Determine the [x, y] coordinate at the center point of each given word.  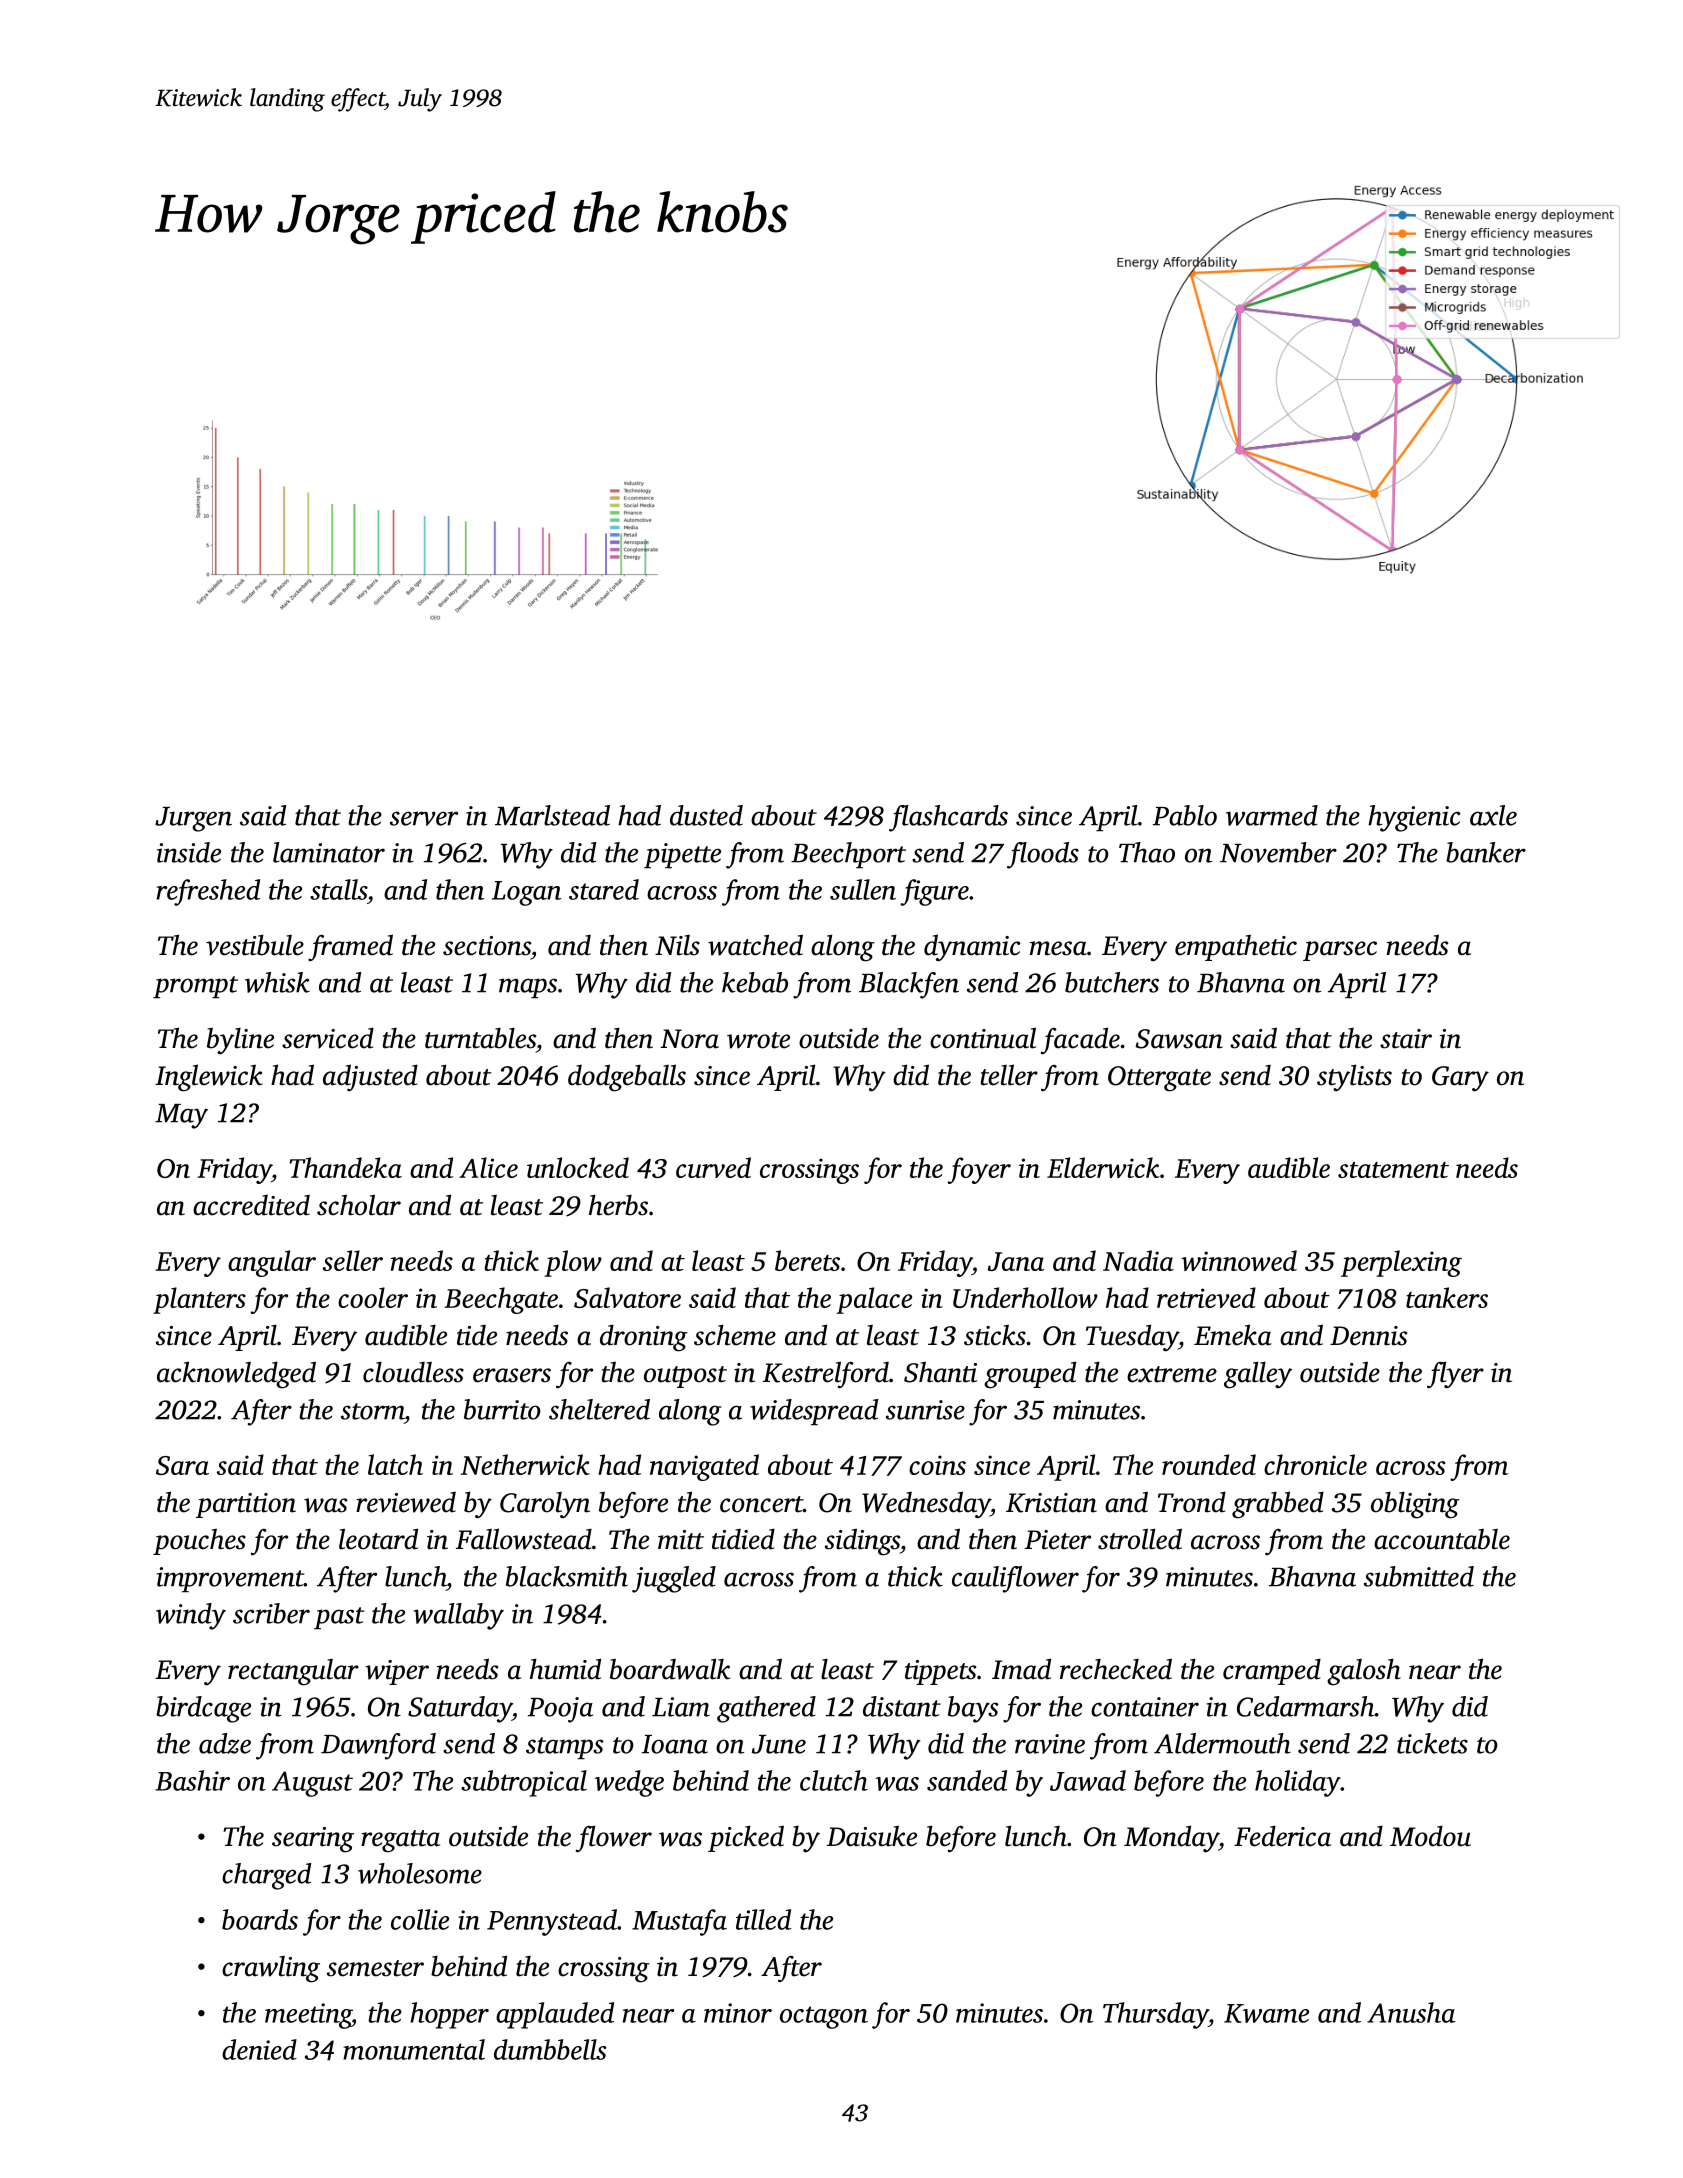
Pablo [1185, 815]
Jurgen [193, 819]
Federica [1282, 1836]
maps [528, 988]
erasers [512, 1375]
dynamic [972, 948]
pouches [199, 1541]
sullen [863, 889]
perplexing [1401, 1263]
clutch [834, 1780]
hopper [449, 2015]
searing [313, 1840]
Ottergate [1159, 1079]
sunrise [925, 1410]
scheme [735, 1335]
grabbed [1278, 1505]
